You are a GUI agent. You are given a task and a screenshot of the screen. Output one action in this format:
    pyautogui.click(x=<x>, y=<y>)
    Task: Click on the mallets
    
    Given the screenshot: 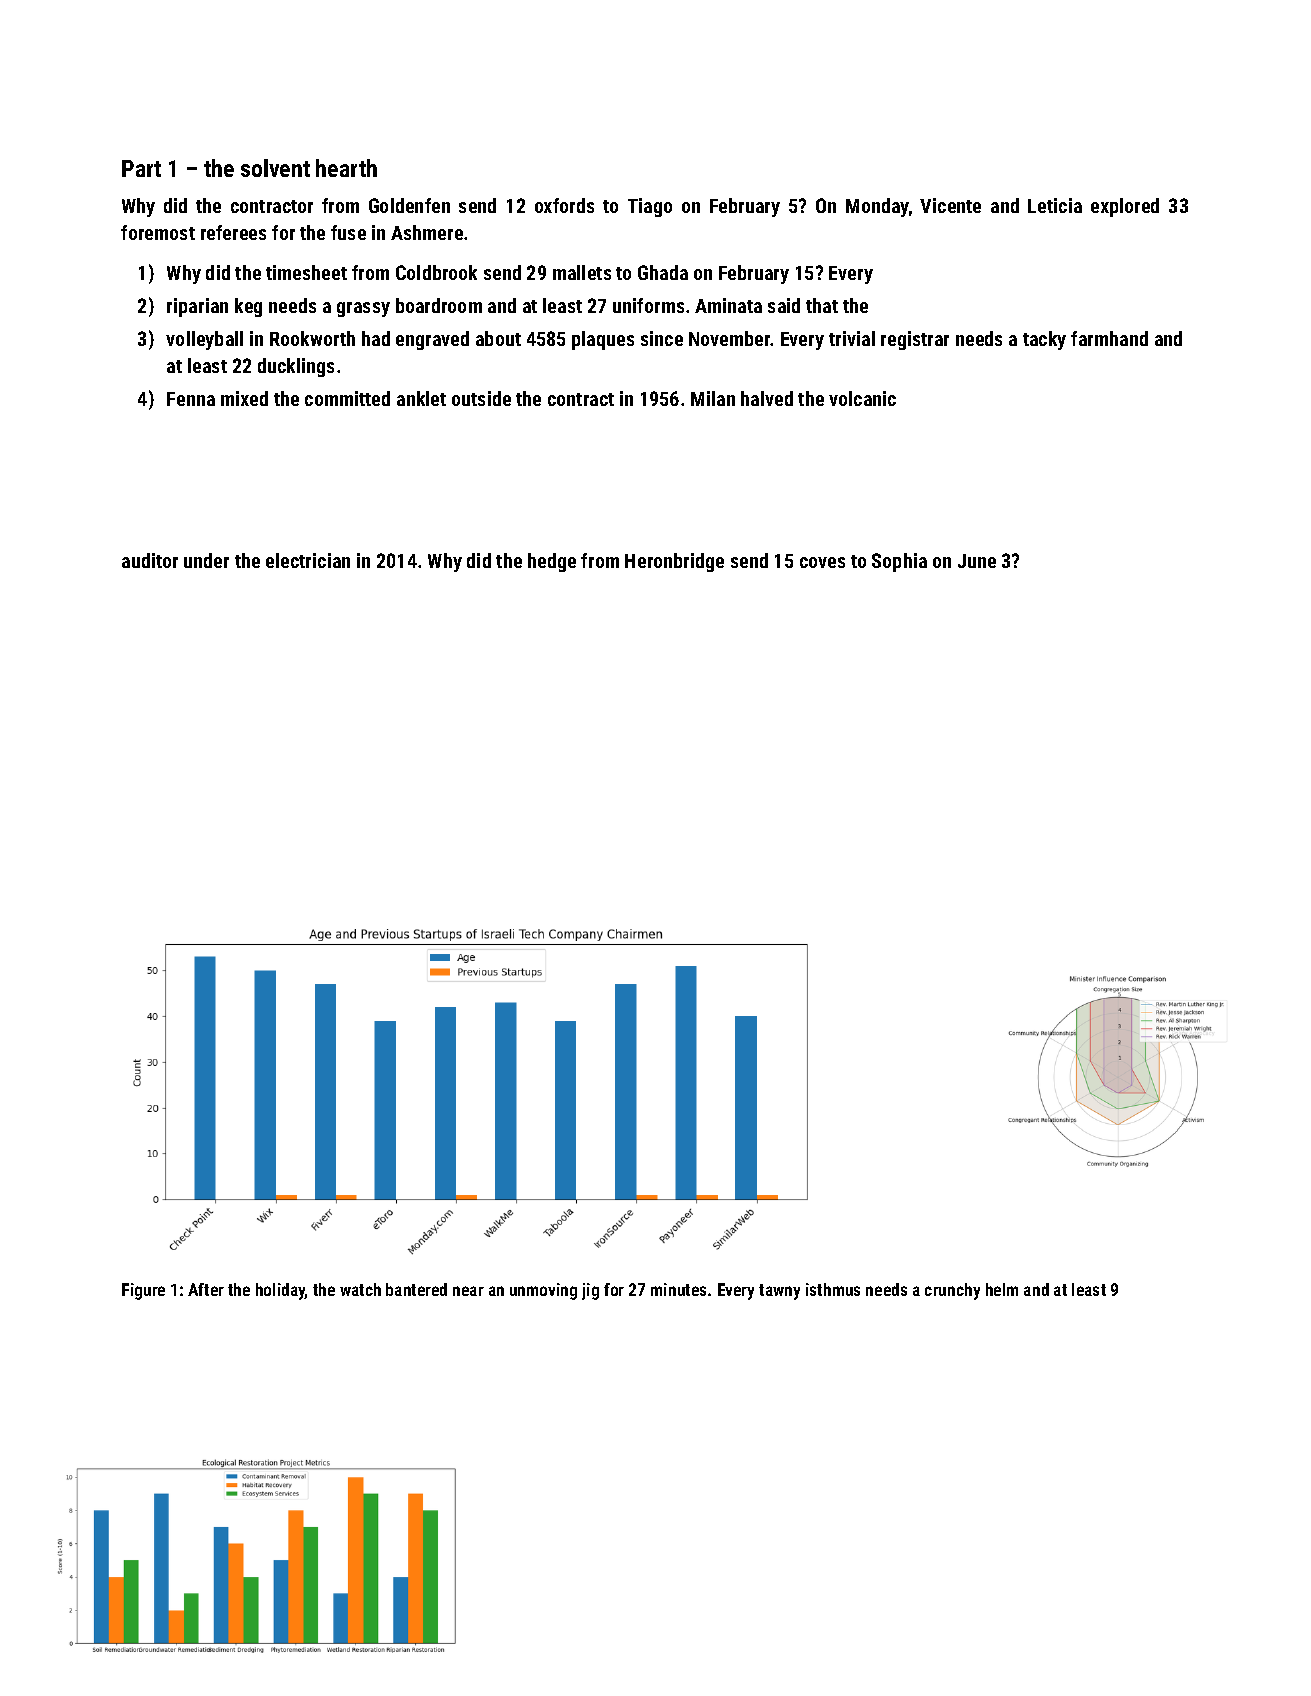 What is the action you would take?
    pyautogui.click(x=582, y=272)
